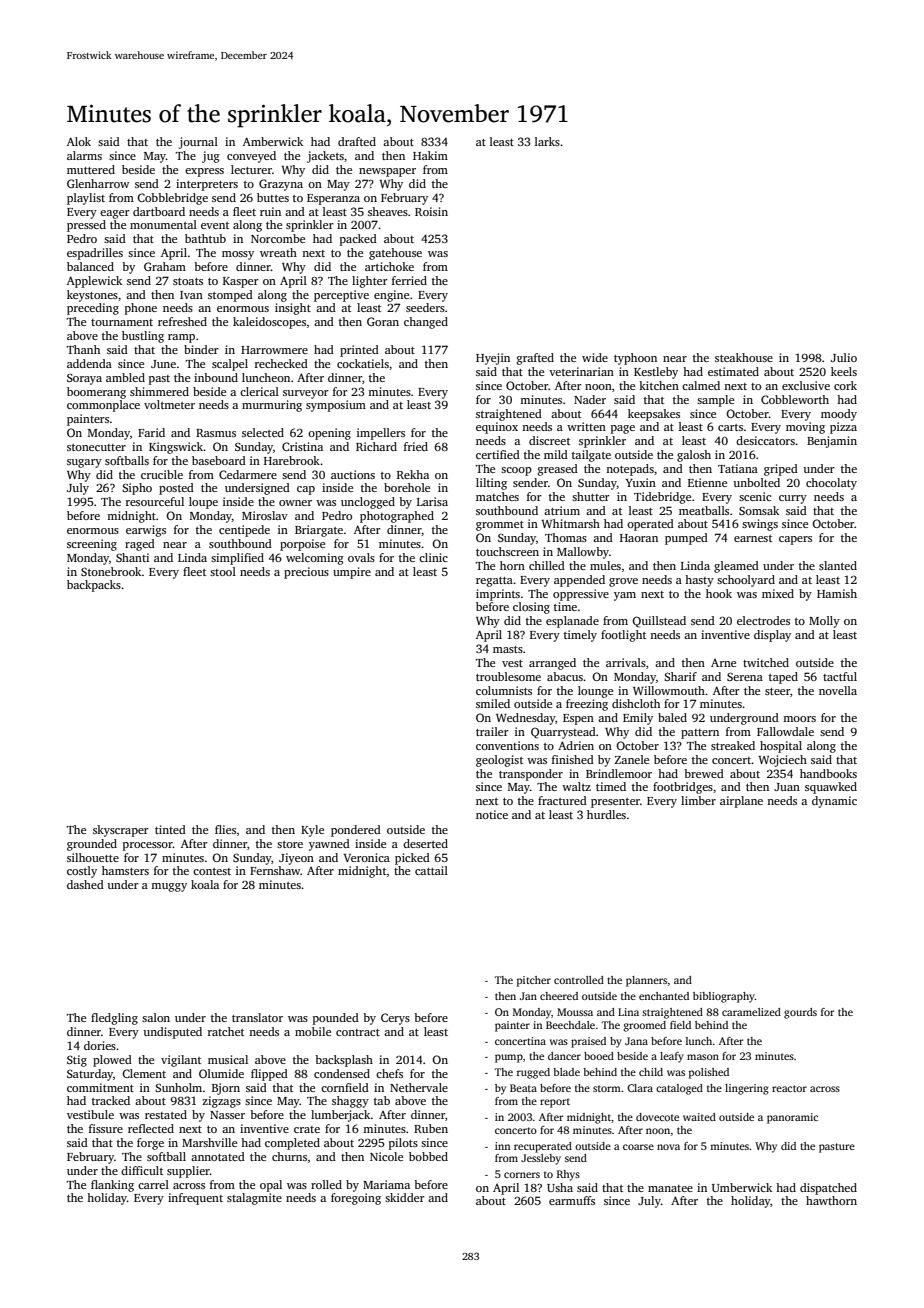 The height and width of the screenshot is (1308, 924). What do you see at coordinates (94, 586) in the screenshot?
I see `backpacks` at bounding box center [94, 586].
